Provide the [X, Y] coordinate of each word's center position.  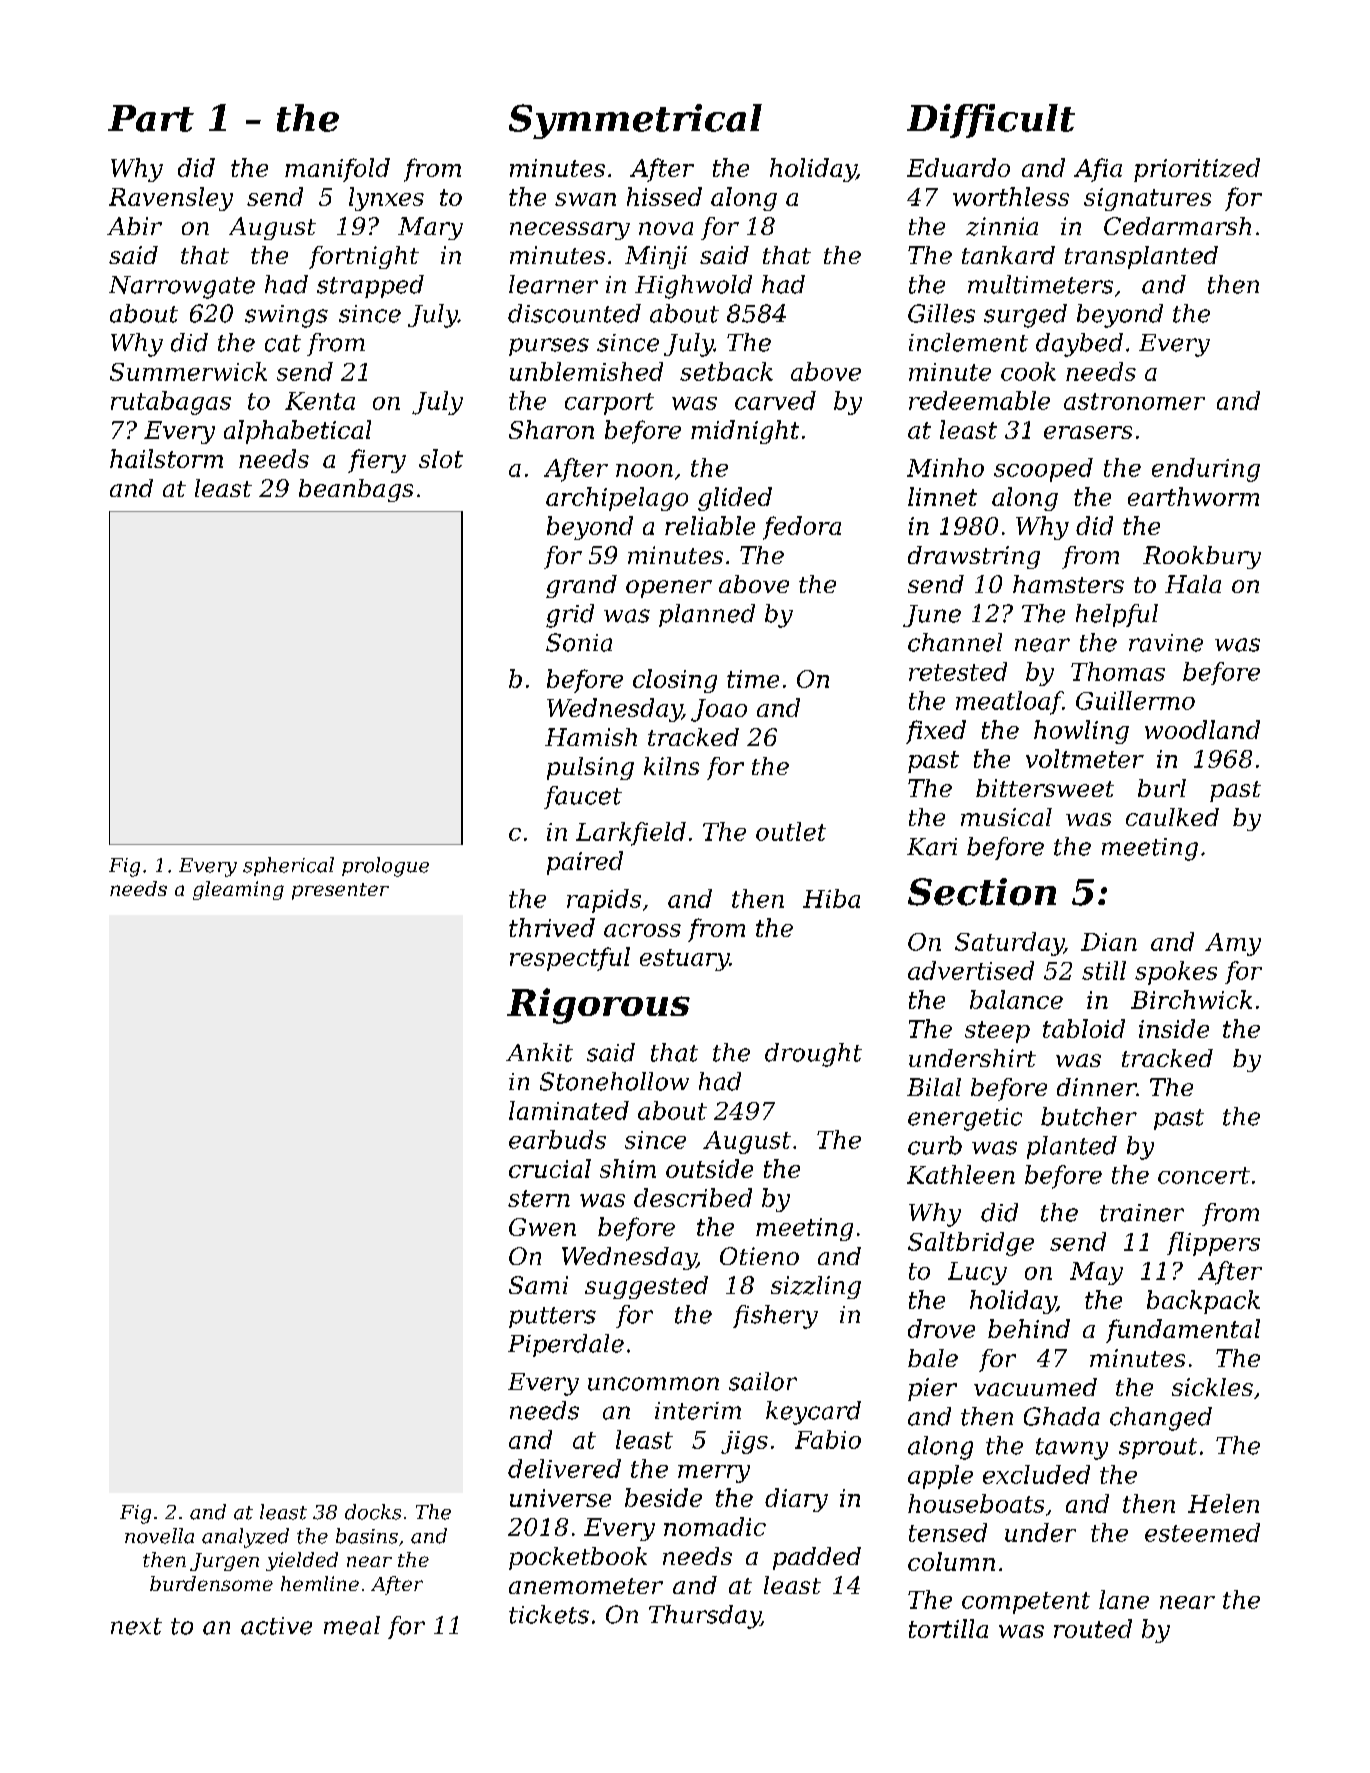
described [693, 1197]
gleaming [238, 890]
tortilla [948, 1628]
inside [1174, 1028]
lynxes [386, 199]
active [276, 1626]
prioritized [1197, 170]
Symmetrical [635, 121]
